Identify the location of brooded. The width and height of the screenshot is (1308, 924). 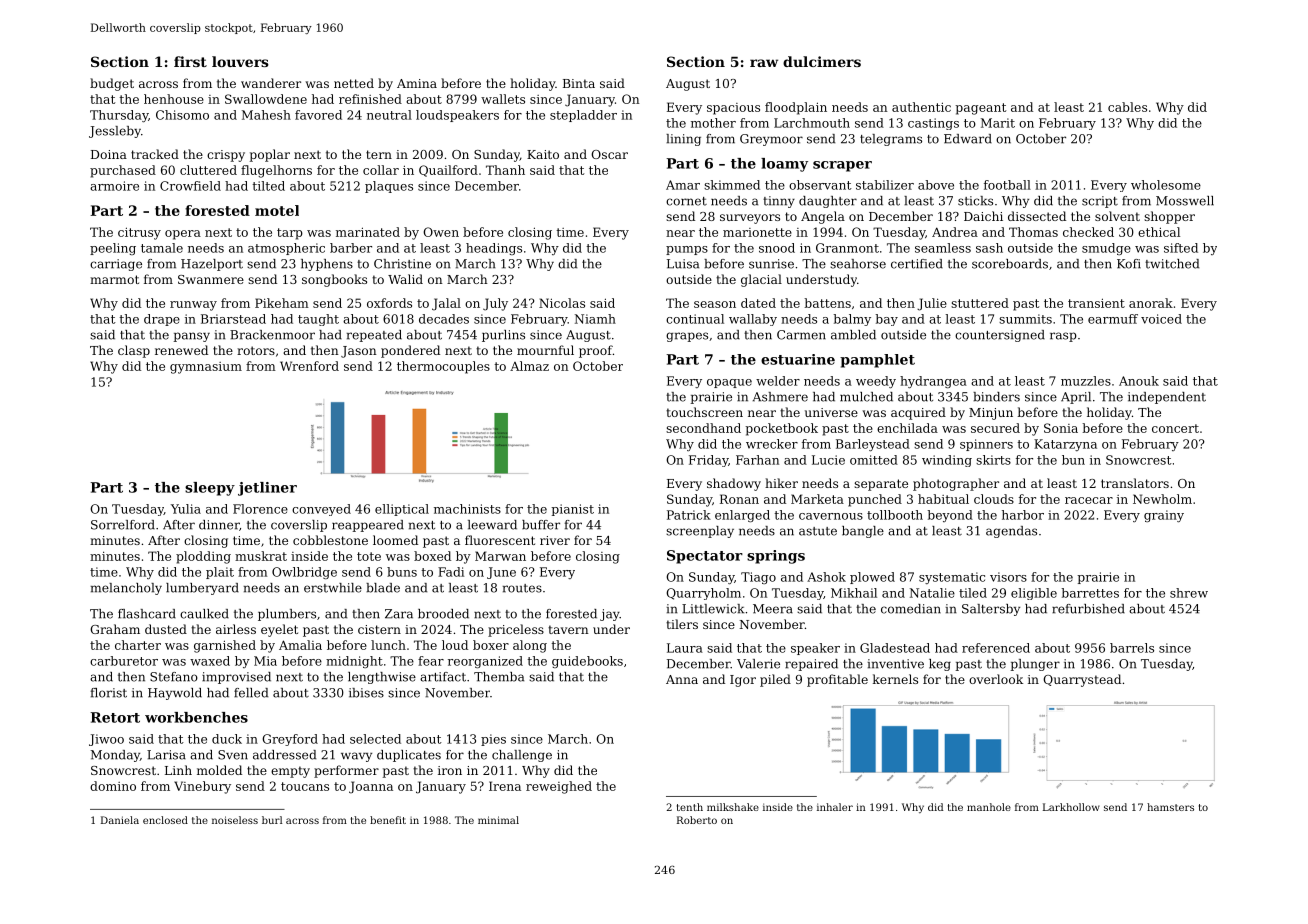
(443, 614).
